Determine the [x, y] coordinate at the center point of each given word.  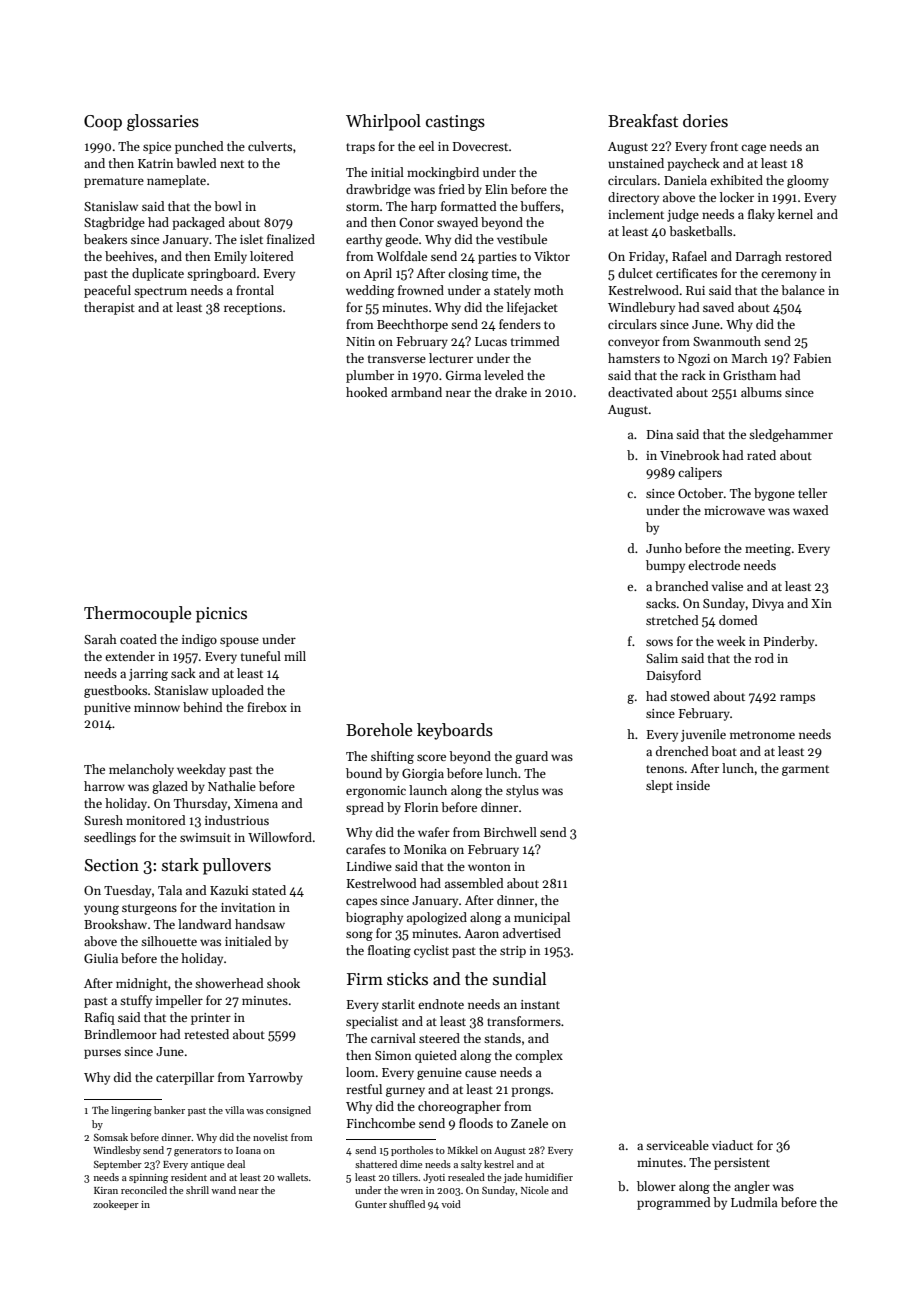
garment [805, 770]
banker [169, 1110]
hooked [367, 392]
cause [480, 1073]
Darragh [759, 257]
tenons [665, 769]
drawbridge [378, 190]
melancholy [141, 770]
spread [365, 808]
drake [511, 392]
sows [659, 642]
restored [808, 256]
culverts [270, 146]
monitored [156, 820]
